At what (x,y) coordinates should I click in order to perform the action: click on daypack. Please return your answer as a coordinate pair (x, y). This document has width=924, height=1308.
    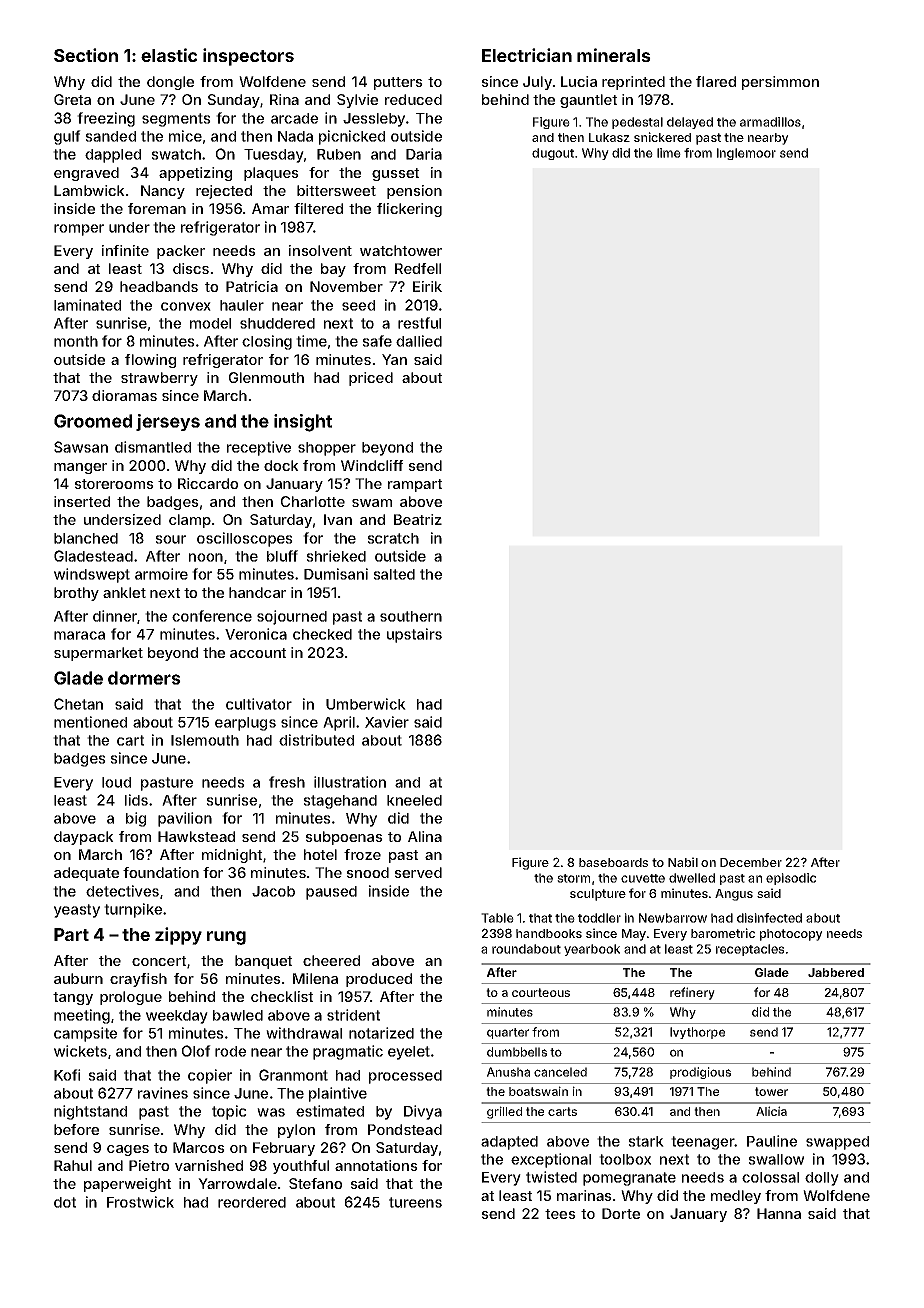
    Looking at the image, I should click on (84, 838).
